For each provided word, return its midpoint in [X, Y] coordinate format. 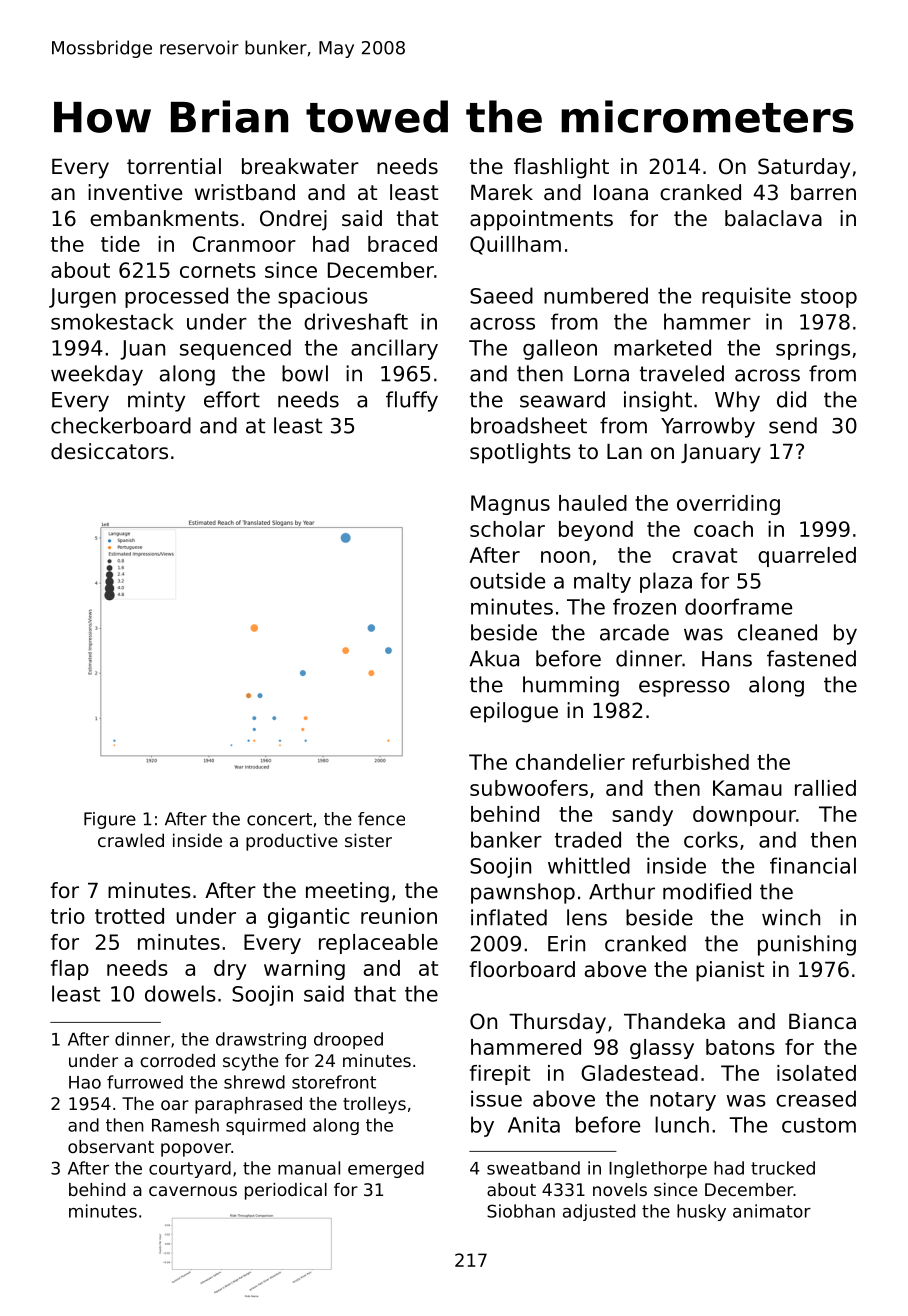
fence [381, 819]
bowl [305, 373]
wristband [245, 192]
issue [496, 1098]
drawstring [261, 1040]
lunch [682, 1124]
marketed [662, 347]
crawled [131, 840]
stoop [829, 298]
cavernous [193, 1191]
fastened [811, 658]
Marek [502, 192]
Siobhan [521, 1211]
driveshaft [356, 321]
